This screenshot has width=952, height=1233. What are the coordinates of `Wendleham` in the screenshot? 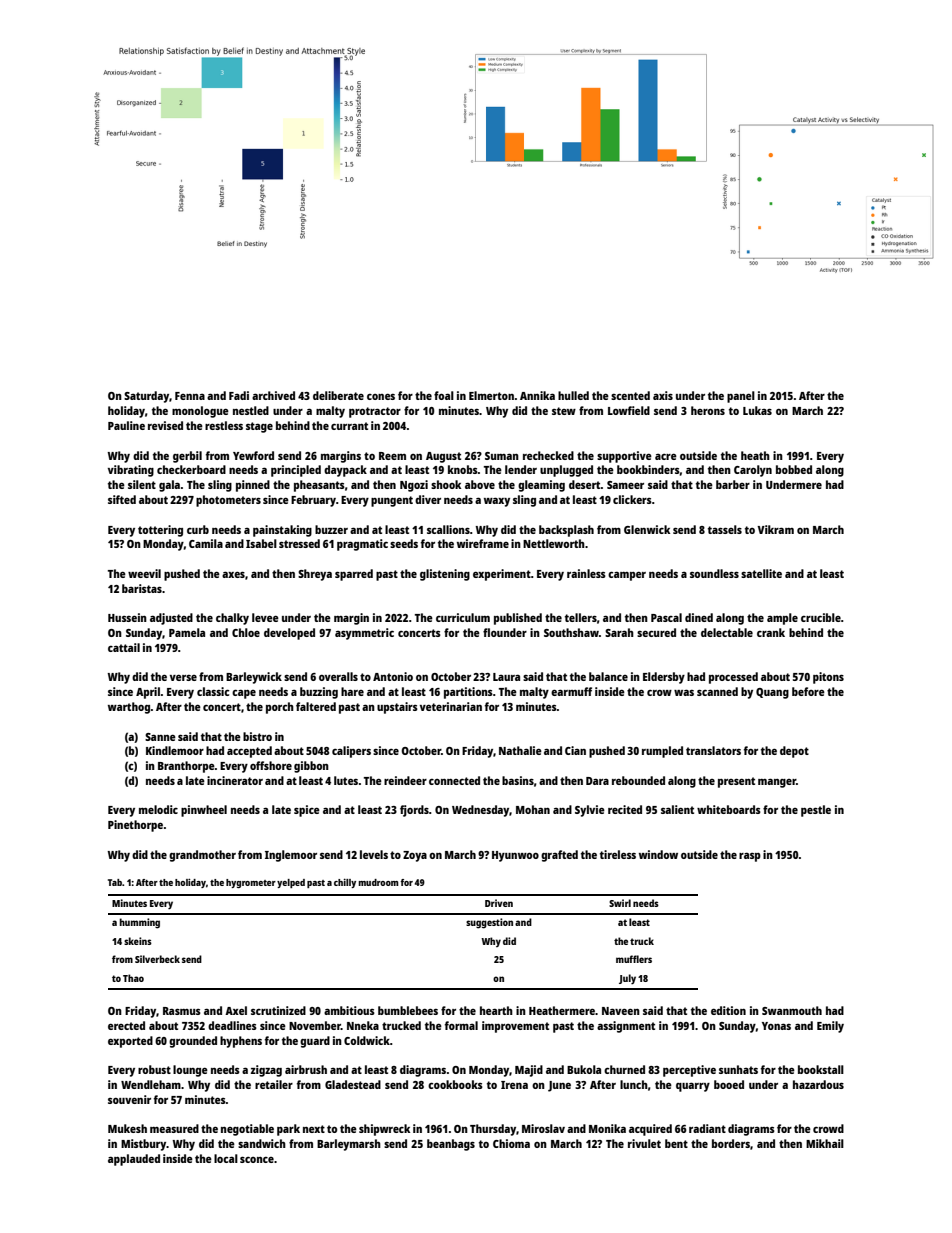 It's located at (151, 1084).
